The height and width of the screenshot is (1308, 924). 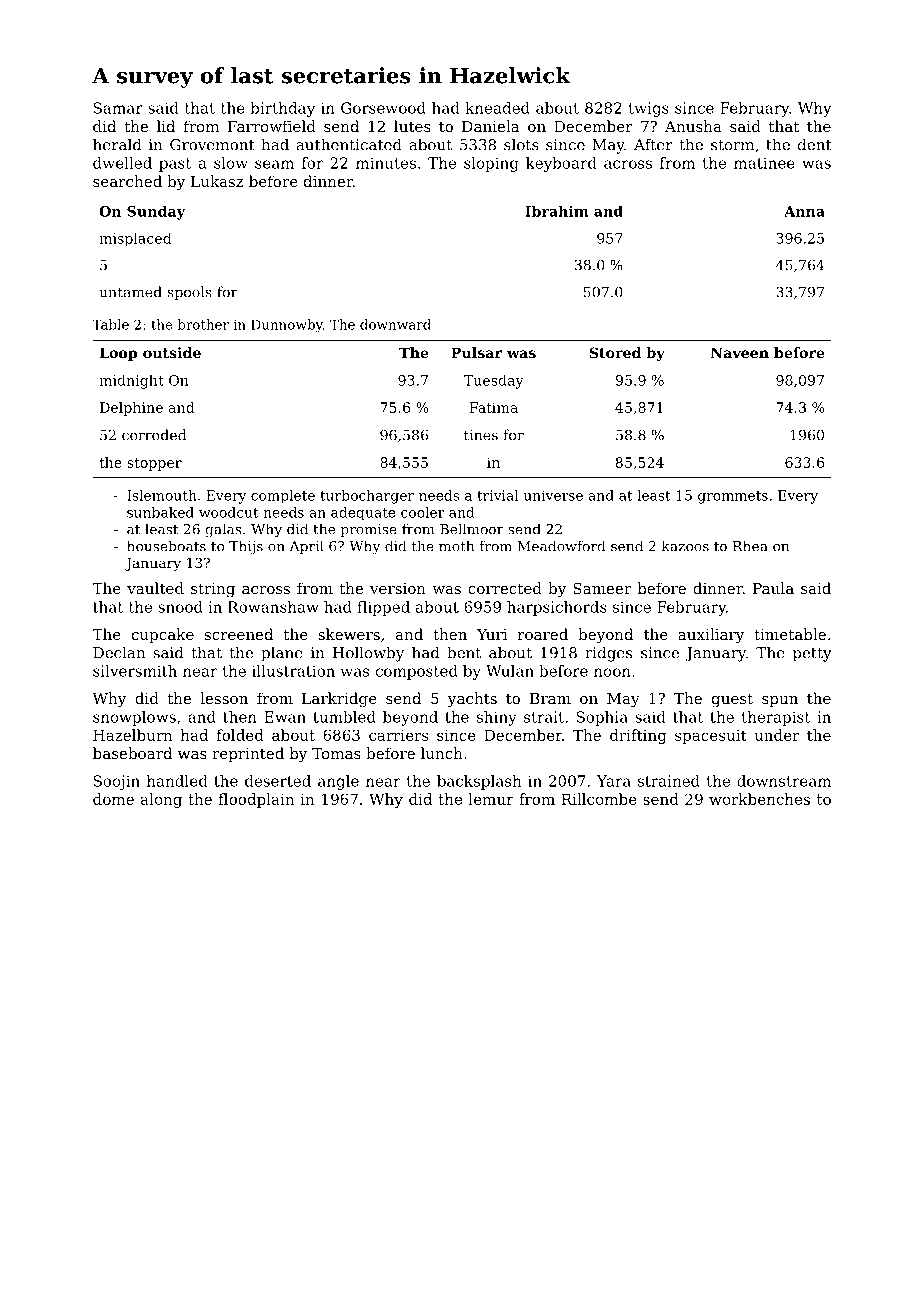 I want to click on workbenches, so click(x=759, y=799).
